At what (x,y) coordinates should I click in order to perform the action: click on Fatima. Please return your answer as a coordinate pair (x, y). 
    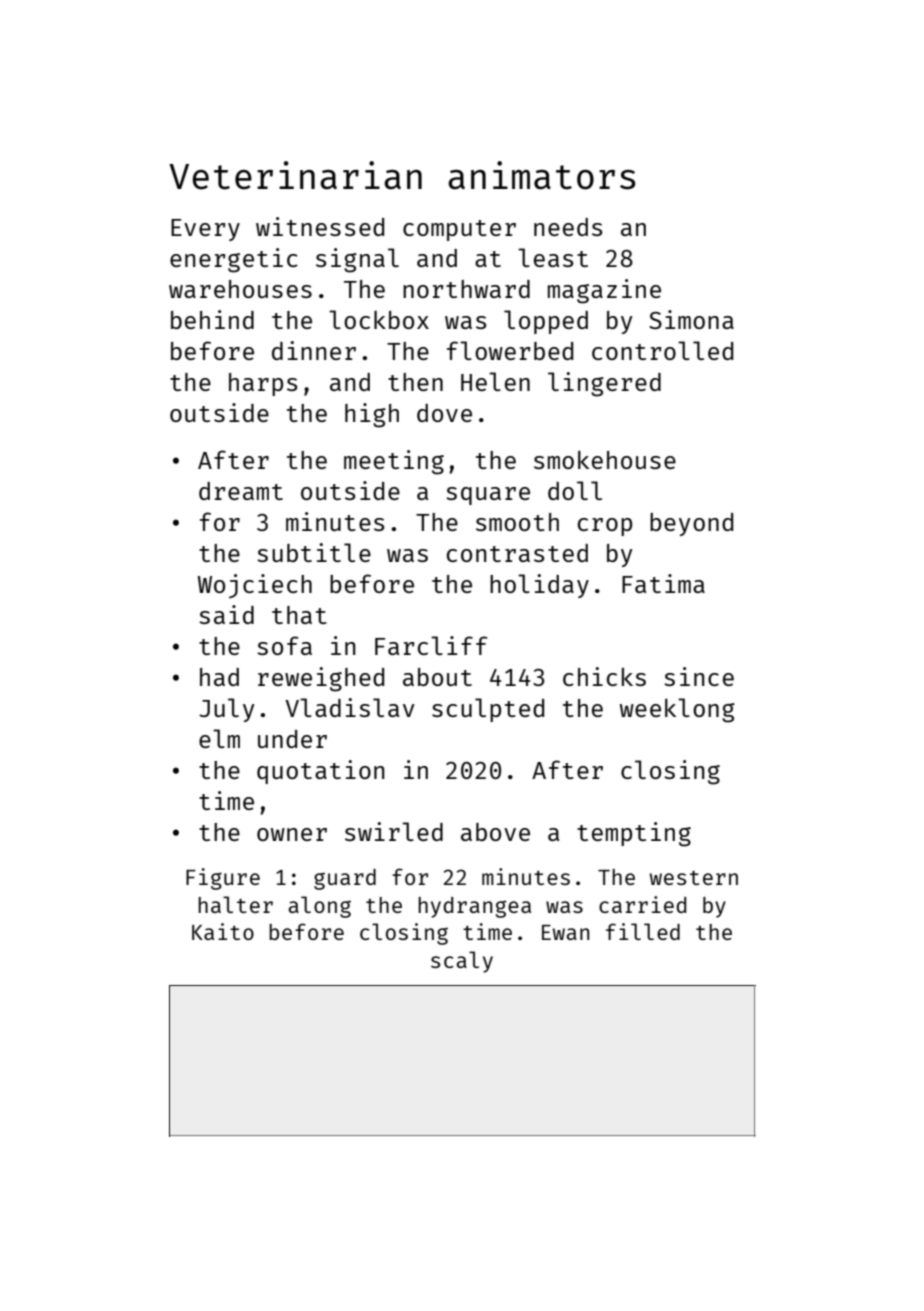
    Looking at the image, I should click on (663, 583).
